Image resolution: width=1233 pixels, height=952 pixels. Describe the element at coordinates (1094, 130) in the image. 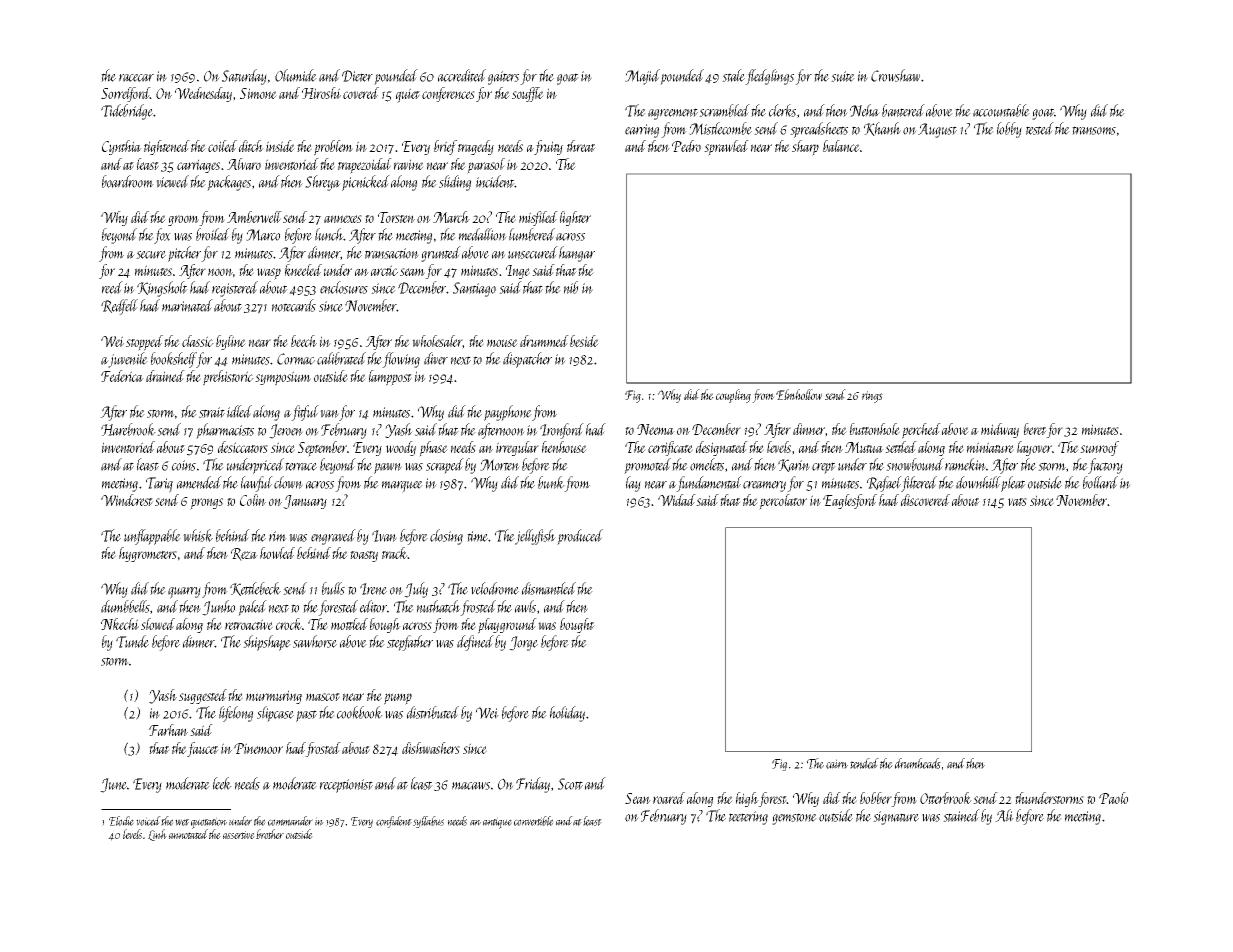

I see `transoms` at that location.
